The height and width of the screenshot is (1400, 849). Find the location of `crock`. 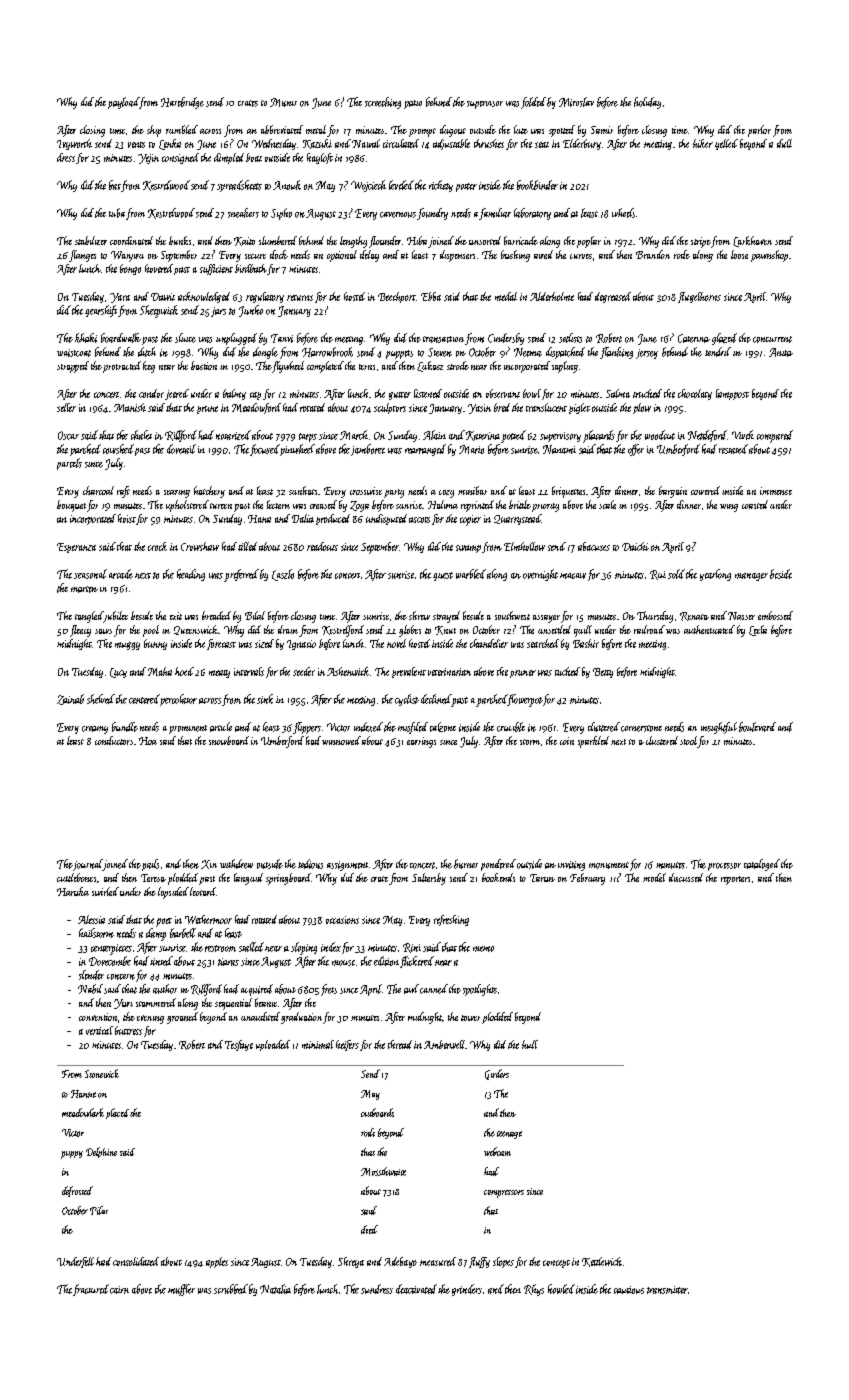

crock is located at coordinates (157, 546).
